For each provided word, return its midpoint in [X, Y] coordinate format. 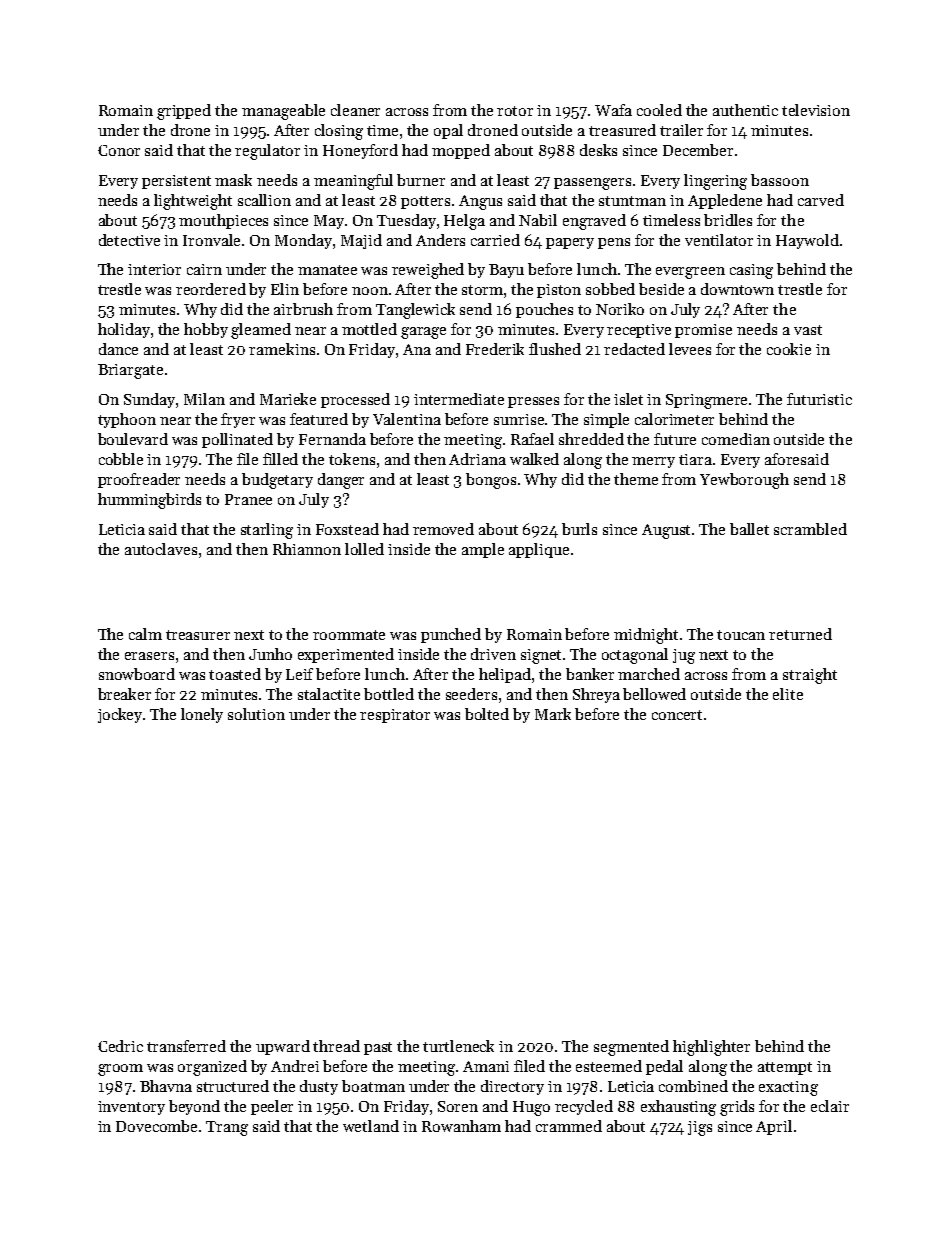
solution [256, 714]
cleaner [355, 110]
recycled [584, 1107]
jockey [120, 715]
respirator [395, 716]
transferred [186, 1046]
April [774, 1127]
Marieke [288, 399]
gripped [184, 112]
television [816, 110]
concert [677, 715]
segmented [631, 1048]
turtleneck [458, 1046]
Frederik [495, 349]
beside [661, 289]
